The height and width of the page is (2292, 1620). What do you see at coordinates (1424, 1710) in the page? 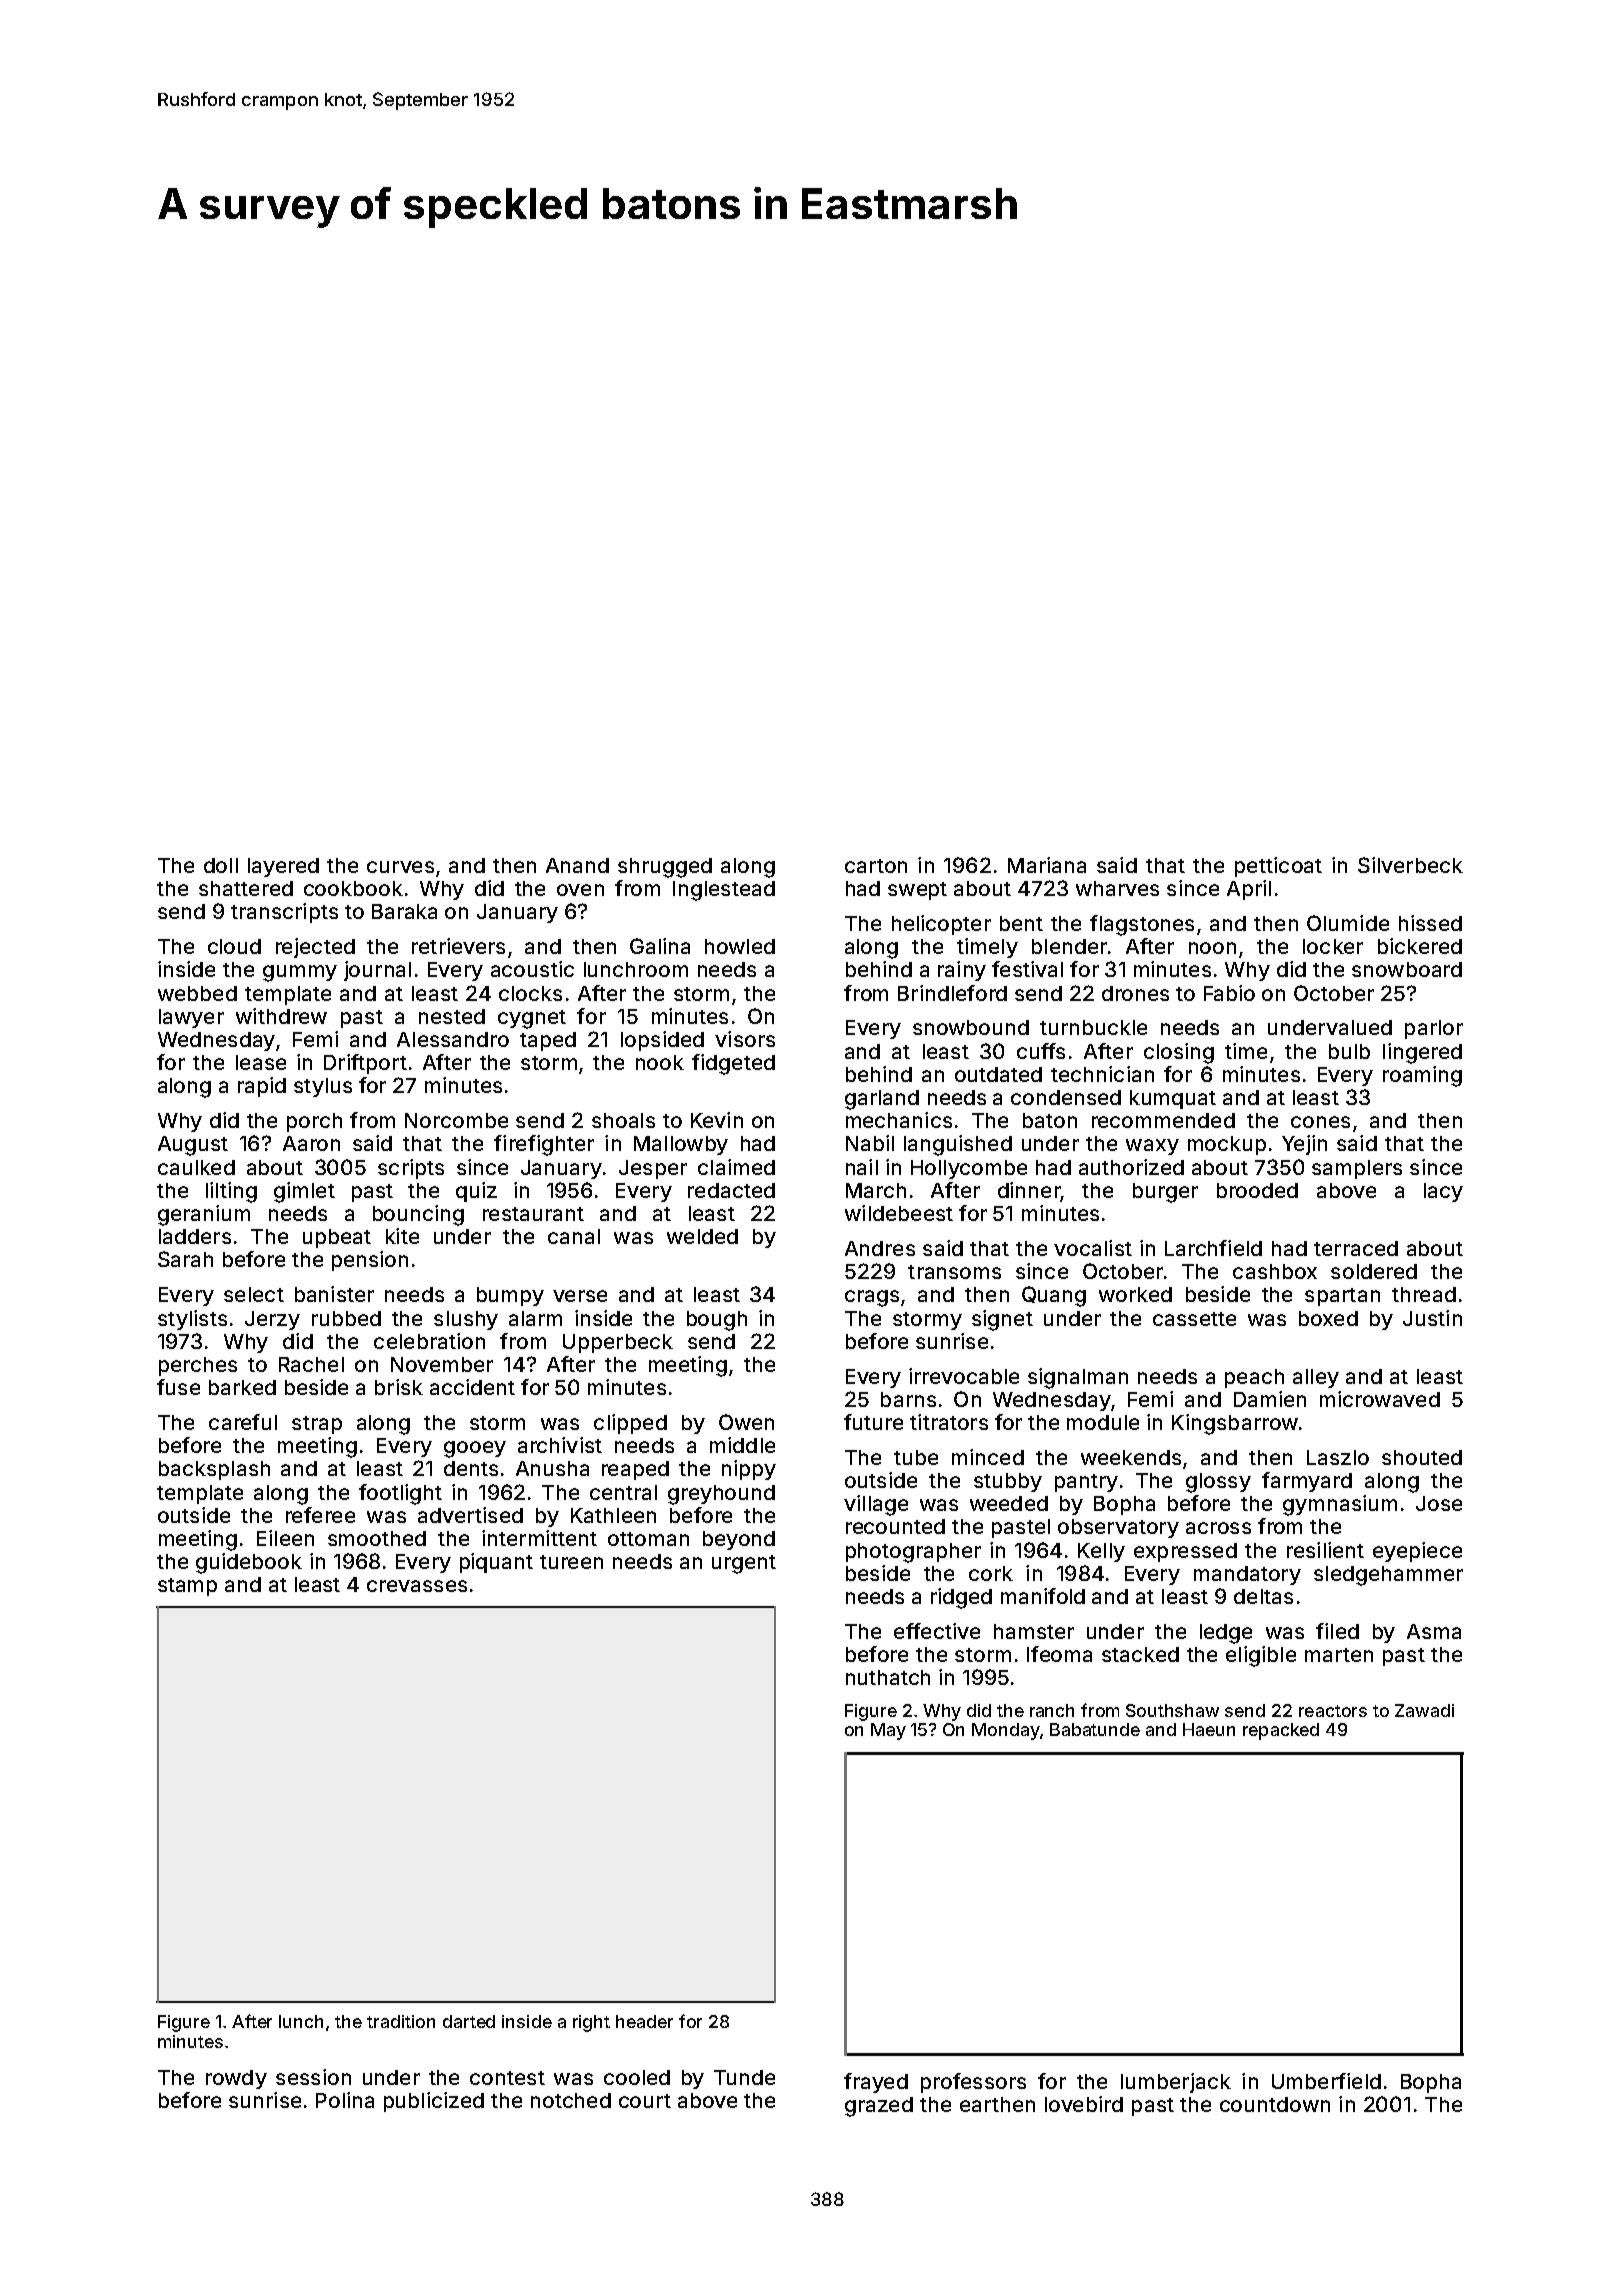
I see `Zawadi` at bounding box center [1424, 1710].
